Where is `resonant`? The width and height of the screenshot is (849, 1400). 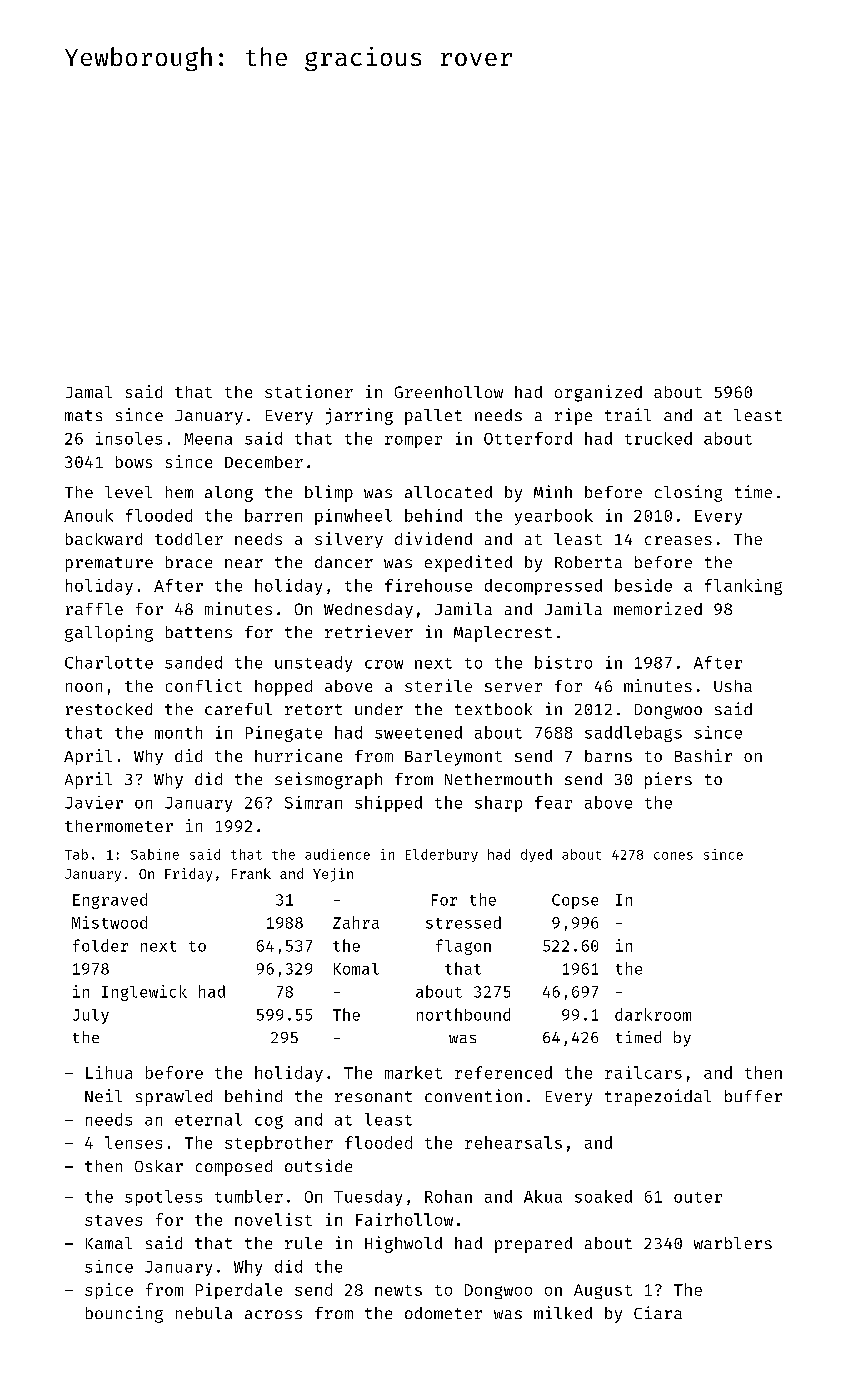
resonant is located at coordinates (373, 1096).
